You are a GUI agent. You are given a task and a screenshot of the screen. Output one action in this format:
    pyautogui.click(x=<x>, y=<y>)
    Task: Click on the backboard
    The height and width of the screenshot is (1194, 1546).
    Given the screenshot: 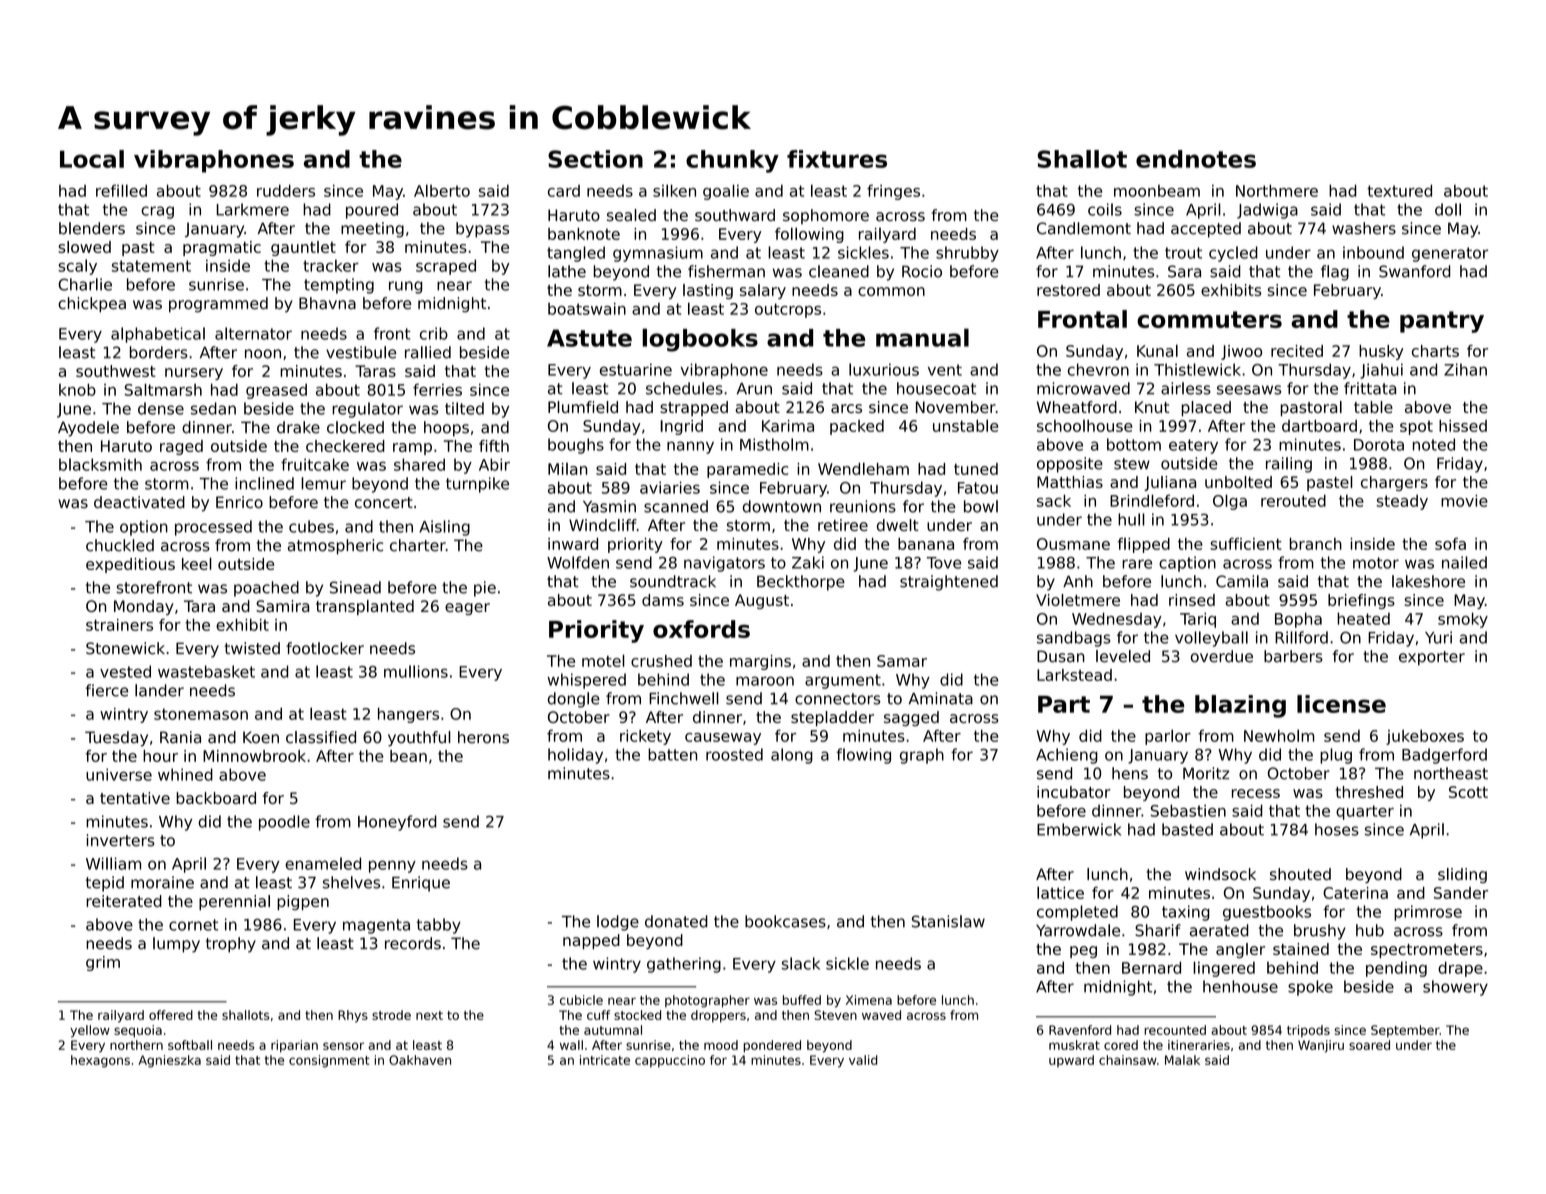 What is the action you would take?
    pyautogui.click(x=216, y=798)
